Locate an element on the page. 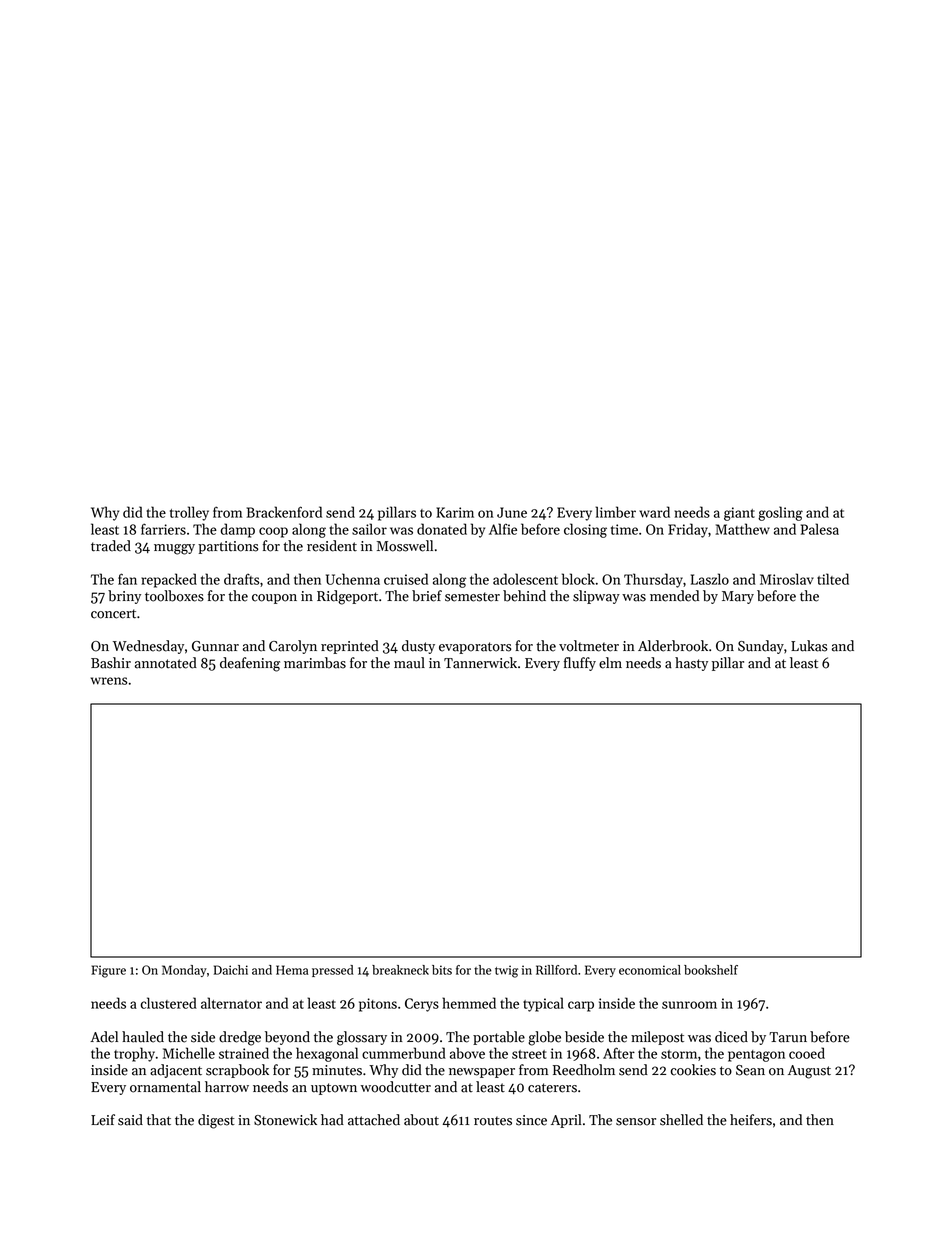 This page has width=952, height=1233. twig is located at coordinates (506, 971).
